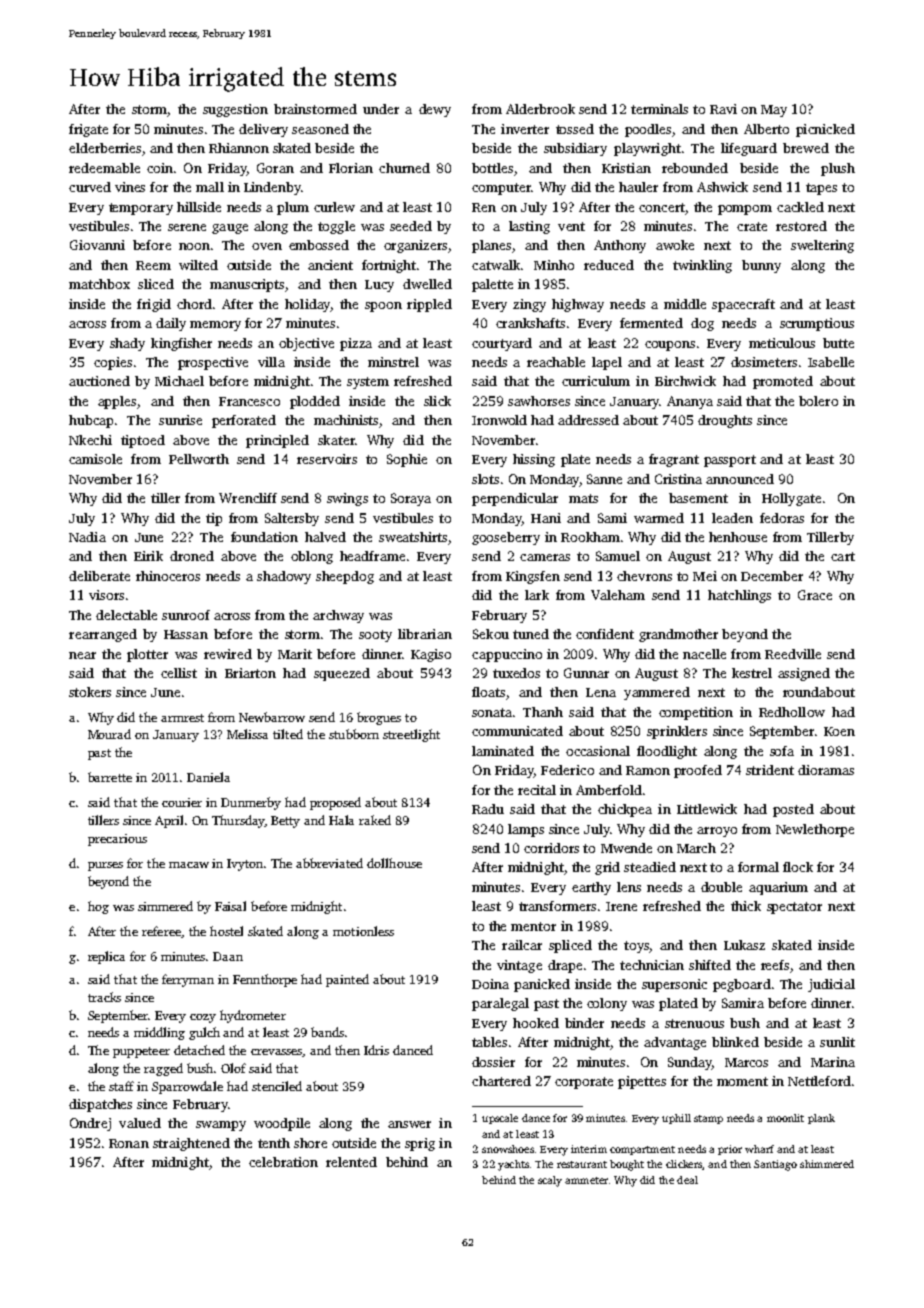 The height and width of the document is (1308, 924). I want to click on staff, so click(121, 1086).
